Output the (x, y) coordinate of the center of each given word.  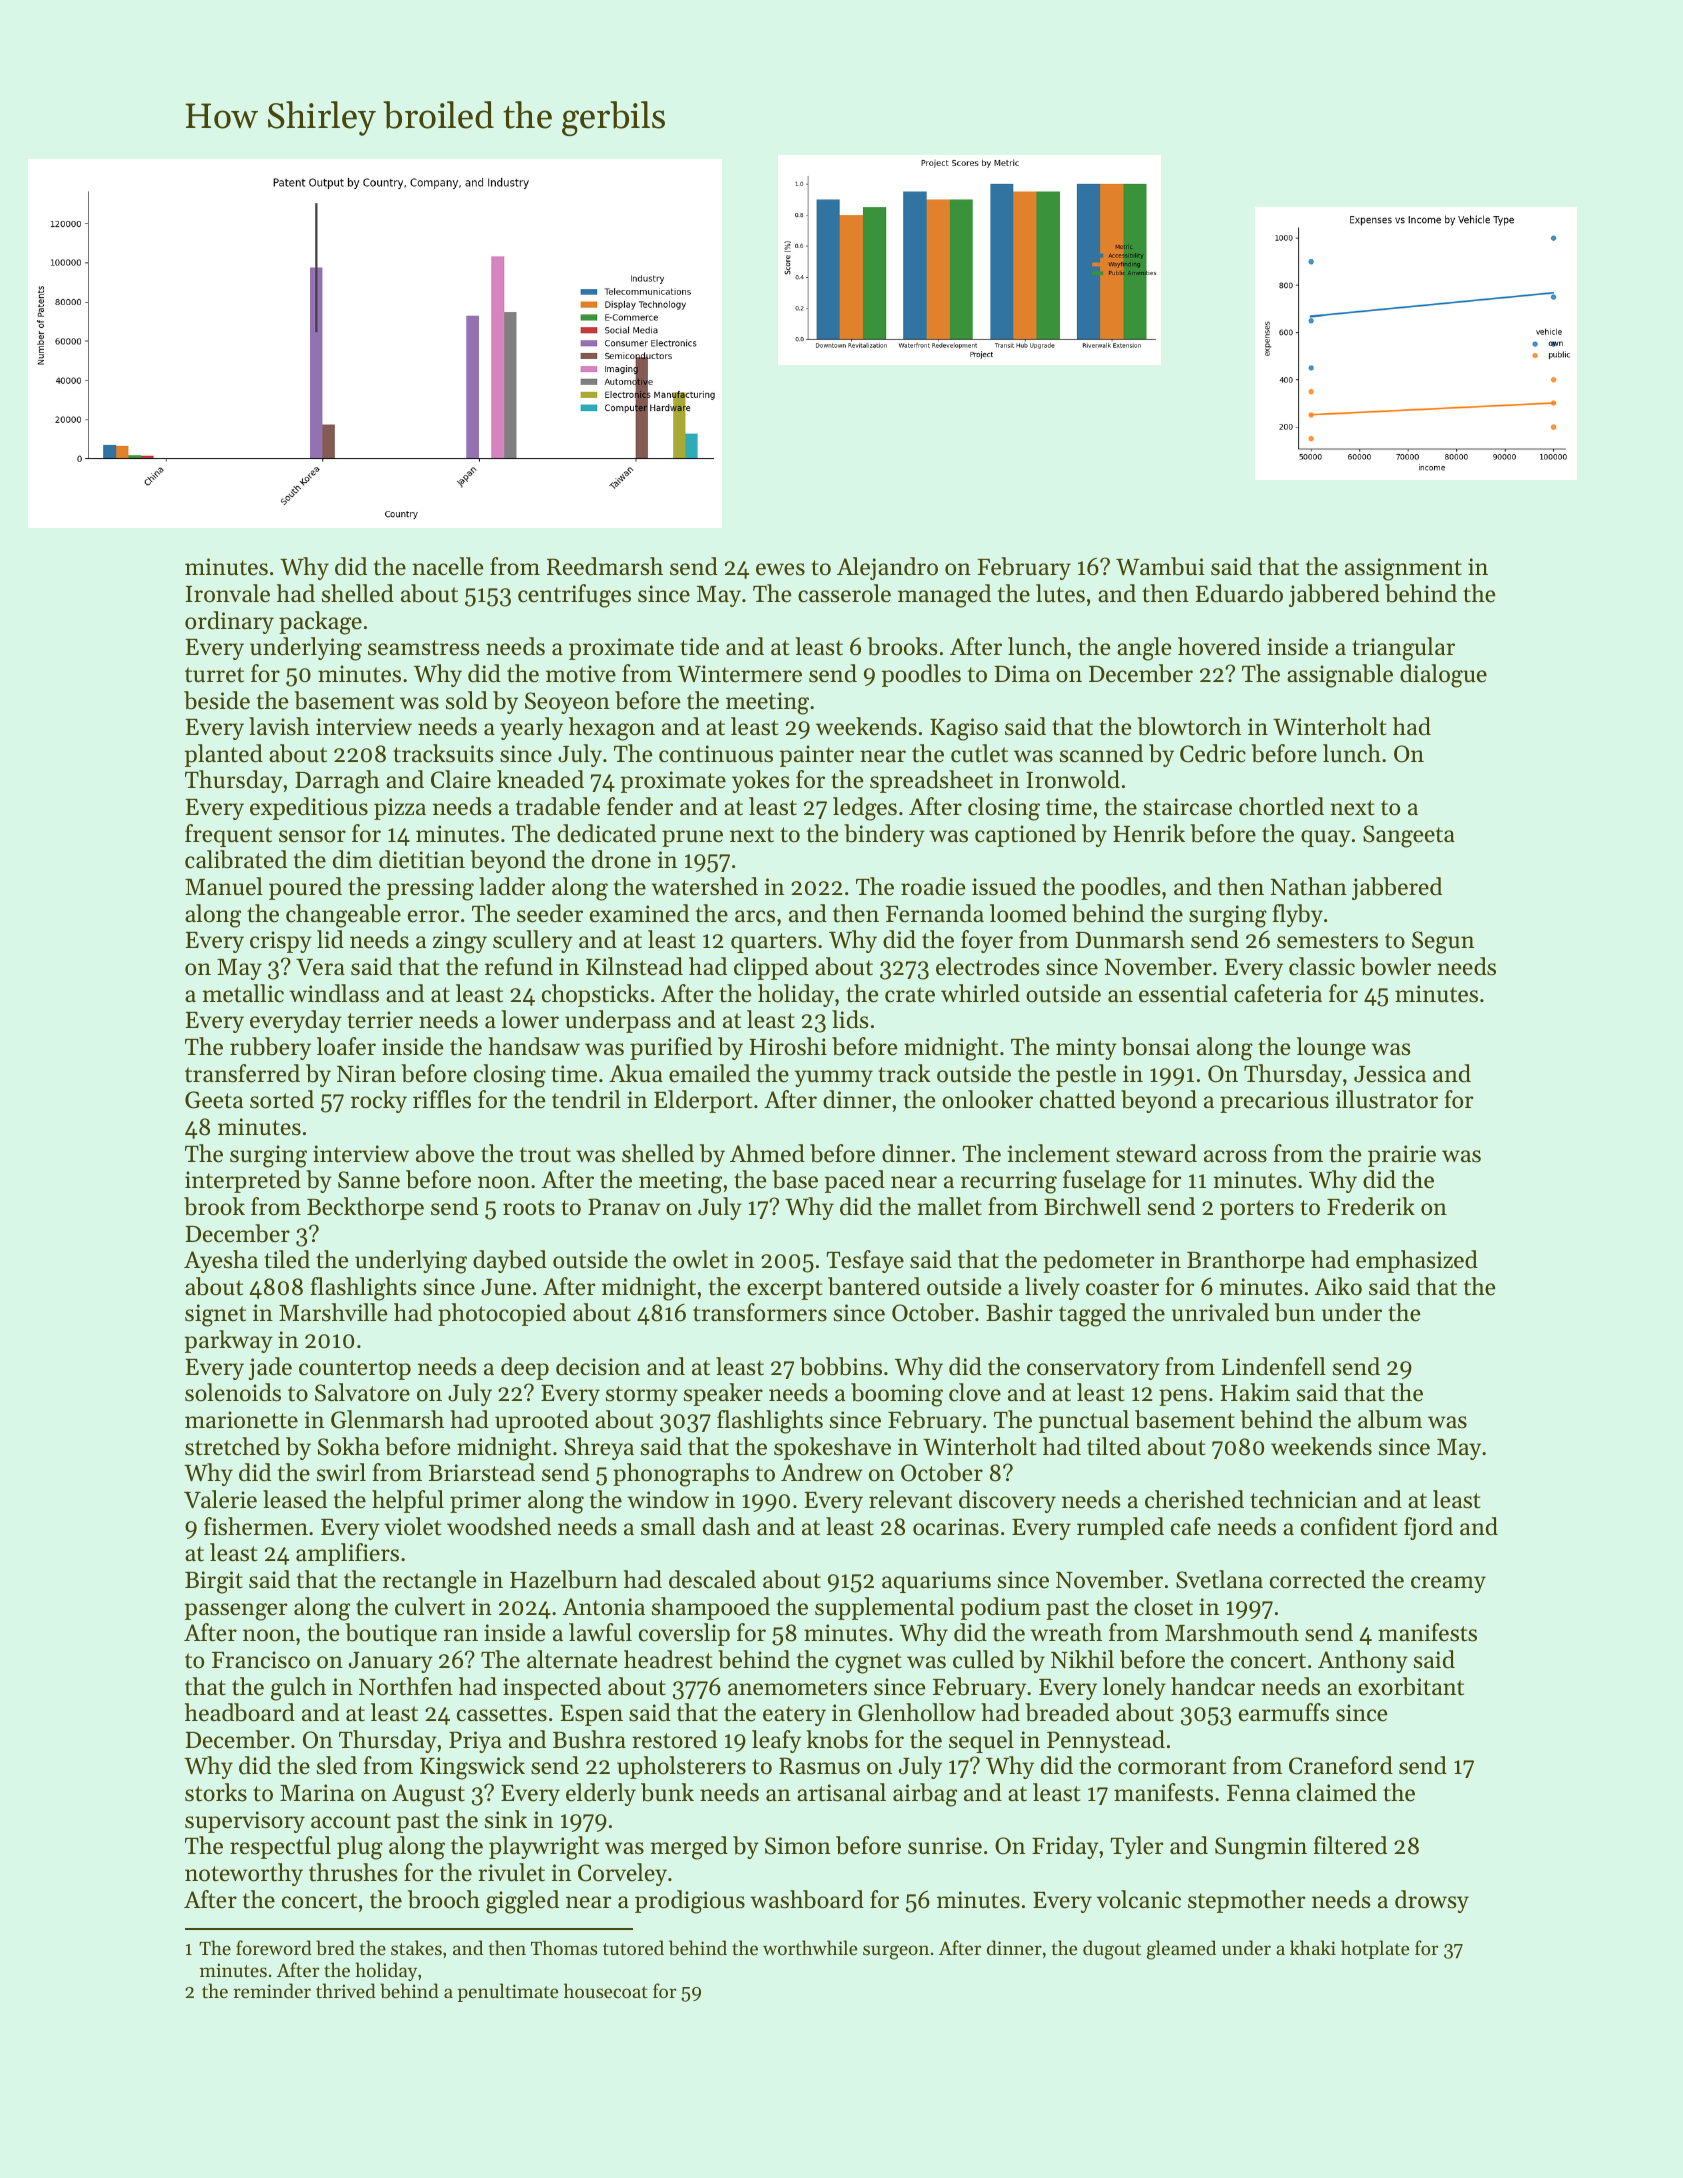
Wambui (1160, 566)
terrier (380, 1020)
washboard (807, 1899)
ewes (780, 569)
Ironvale (228, 593)
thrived (346, 1990)
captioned (1025, 835)
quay (1326, 838)
